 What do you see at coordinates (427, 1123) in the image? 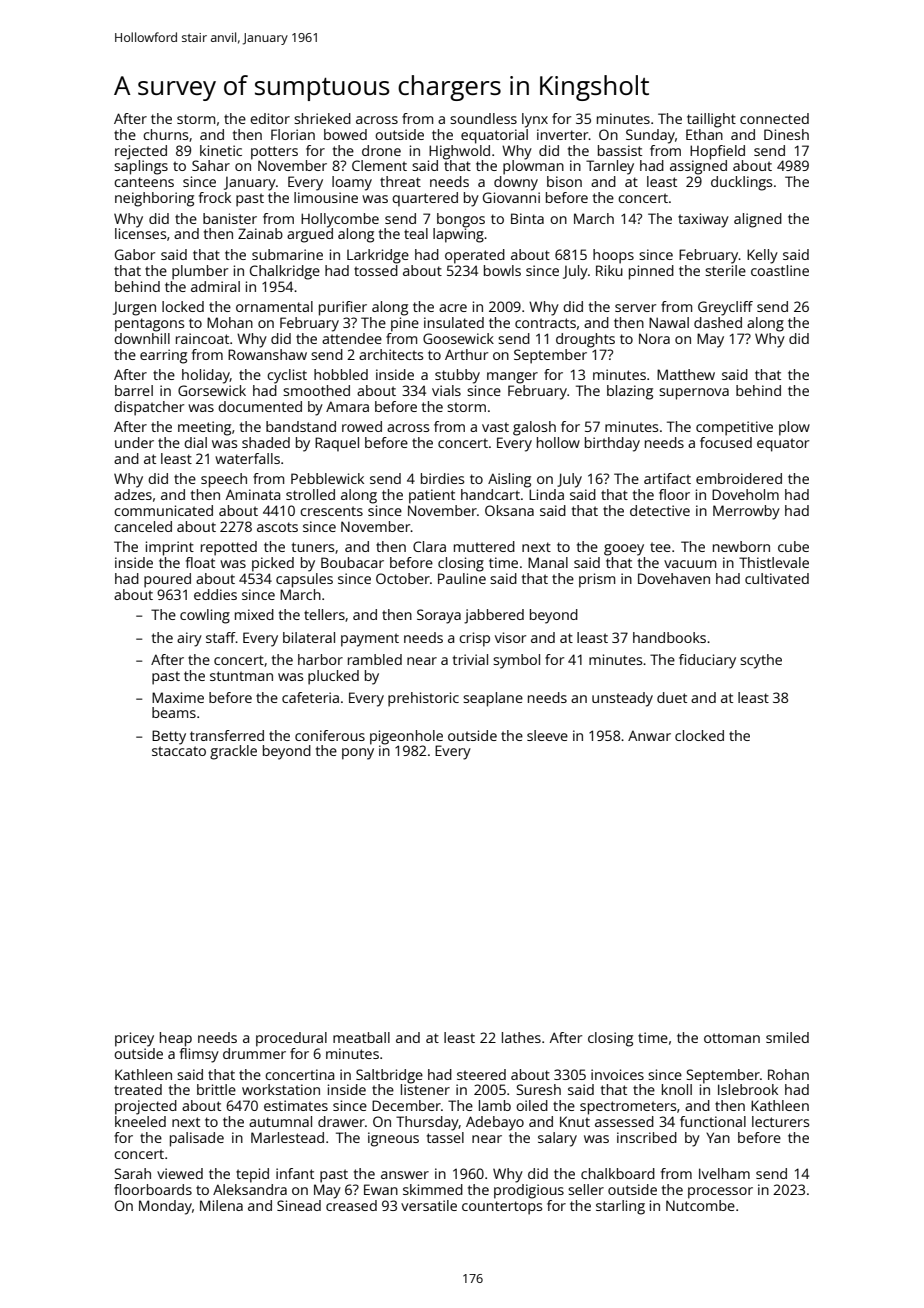
I see `Thursday` at bounding box center [427, 1123].
